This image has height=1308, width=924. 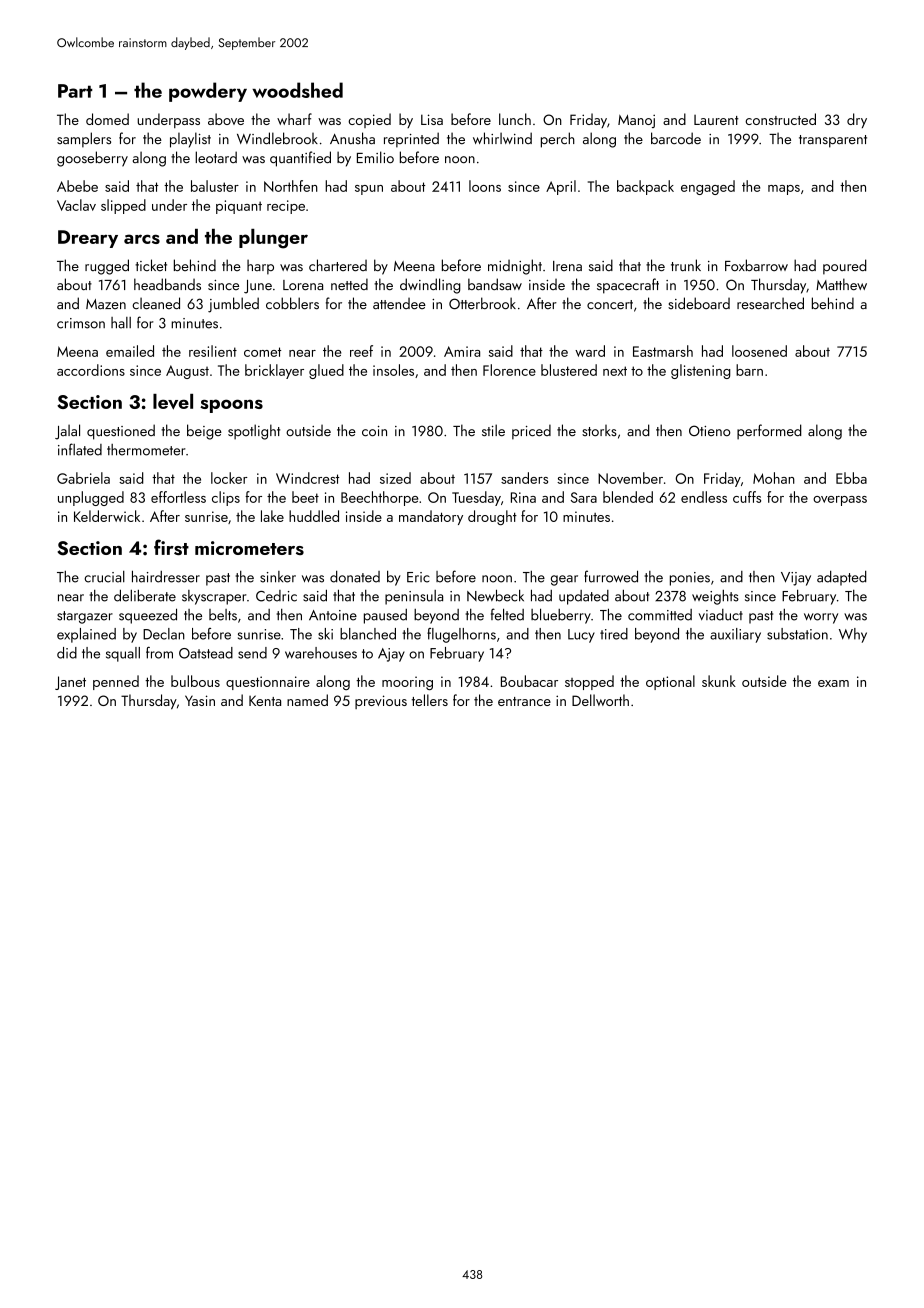 I want to click on reprinted, so click(x=411, y=140).
